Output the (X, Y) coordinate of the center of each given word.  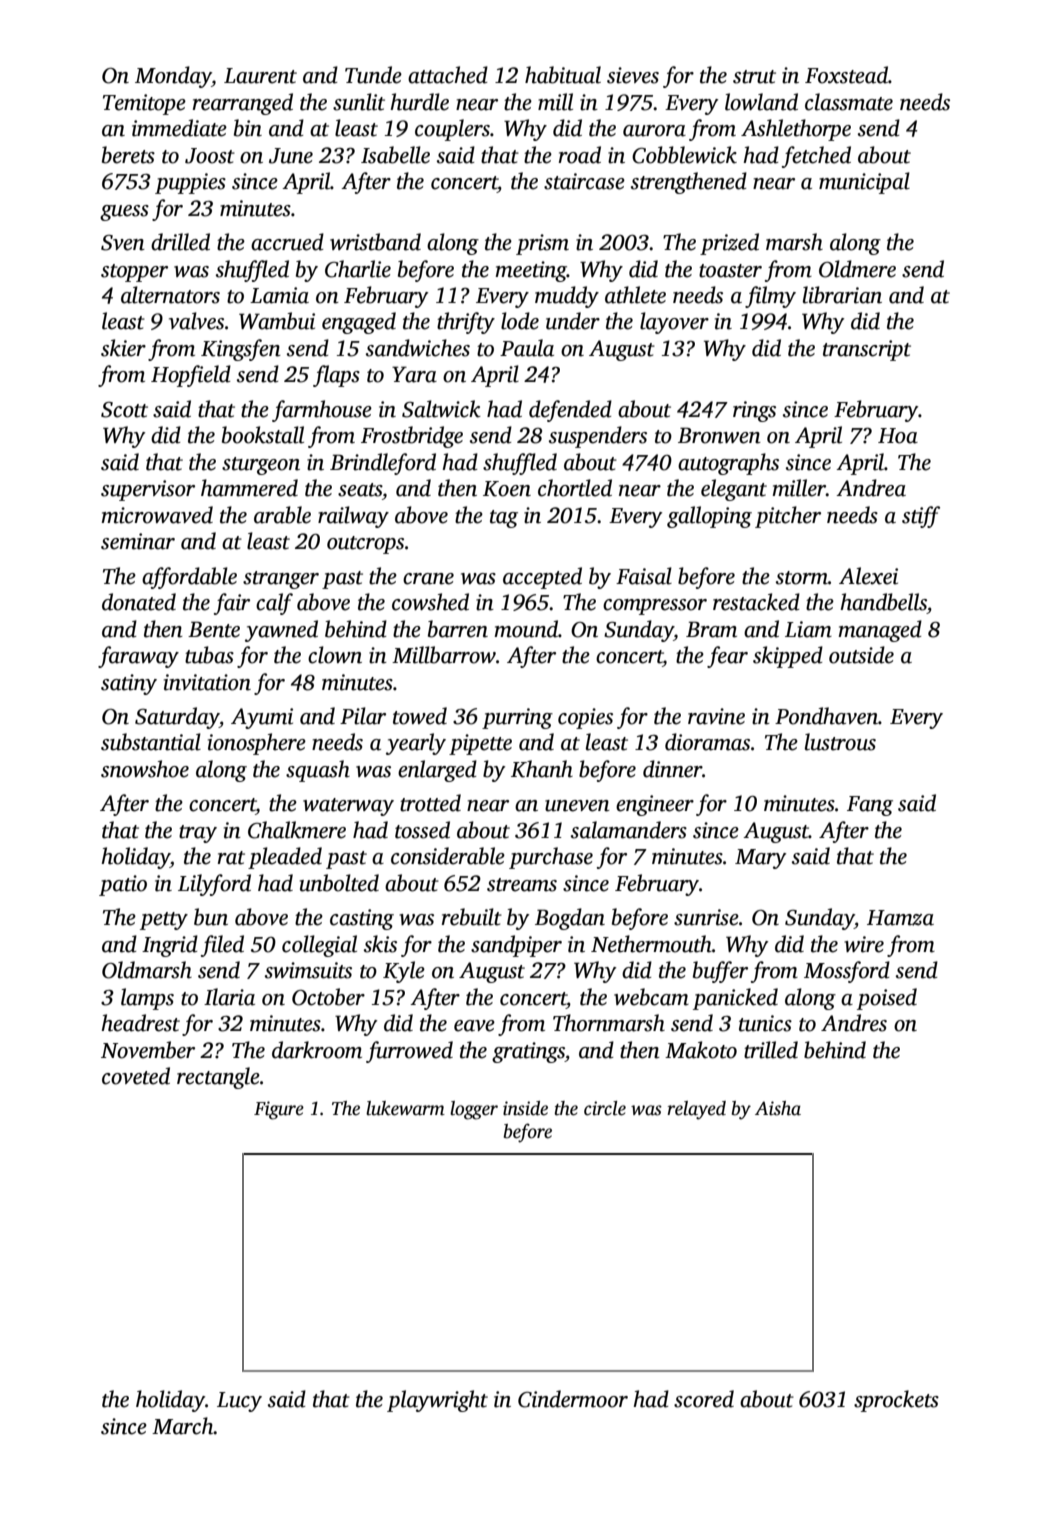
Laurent (260, 76)
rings (754, 411)
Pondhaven (826, 716)
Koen (507, 489)
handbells (883, 602)
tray (198, 834)
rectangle (218, 1078)
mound (526, 629)
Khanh (542, 769)
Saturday (177, 718)
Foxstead (846, 75)
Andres (854, 1023)
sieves (633, 75)
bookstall (263, 435)
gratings (528, 1052)
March (183, 1426)
